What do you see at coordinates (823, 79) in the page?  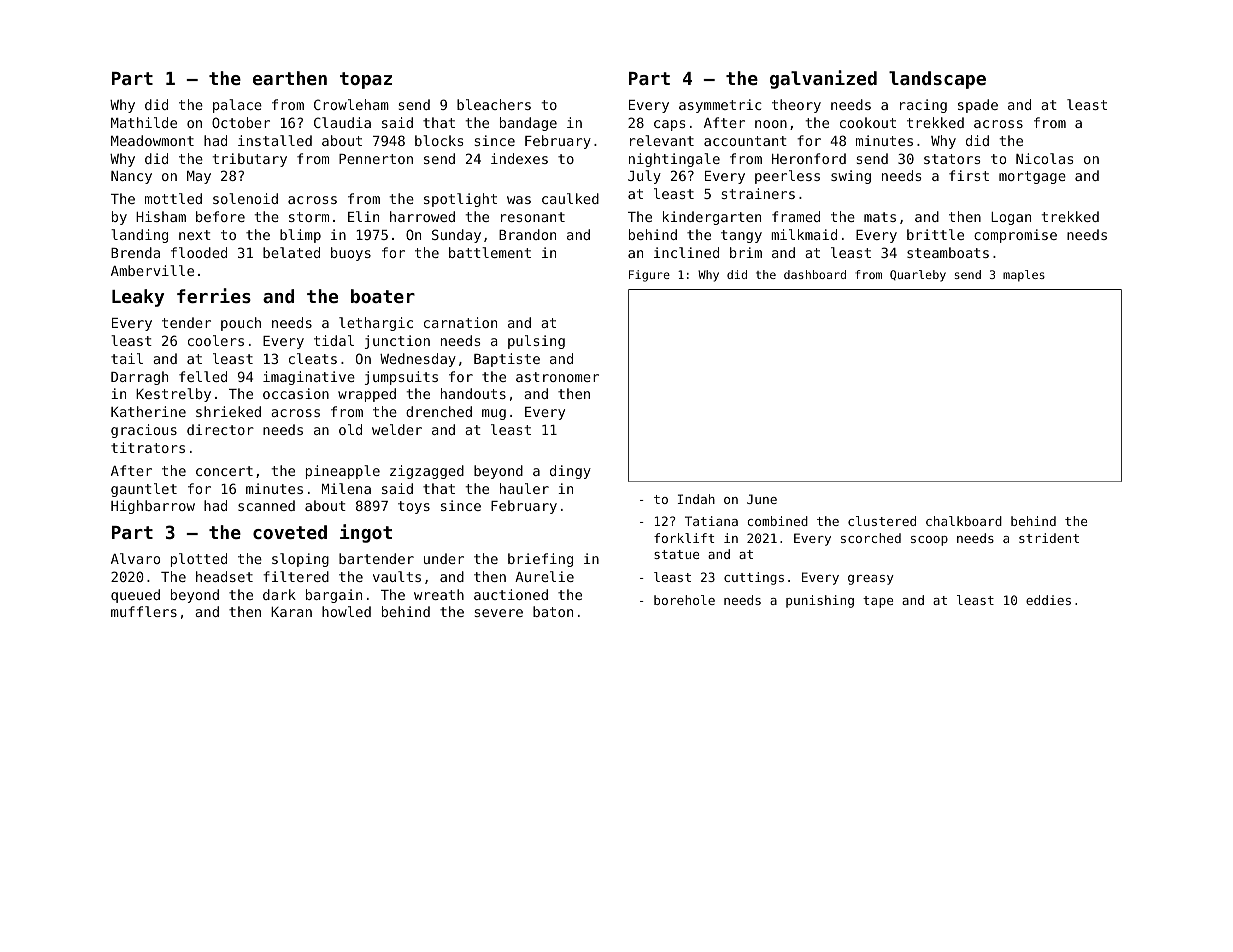 I see `galvanized` at bounding box center [823, 79].
